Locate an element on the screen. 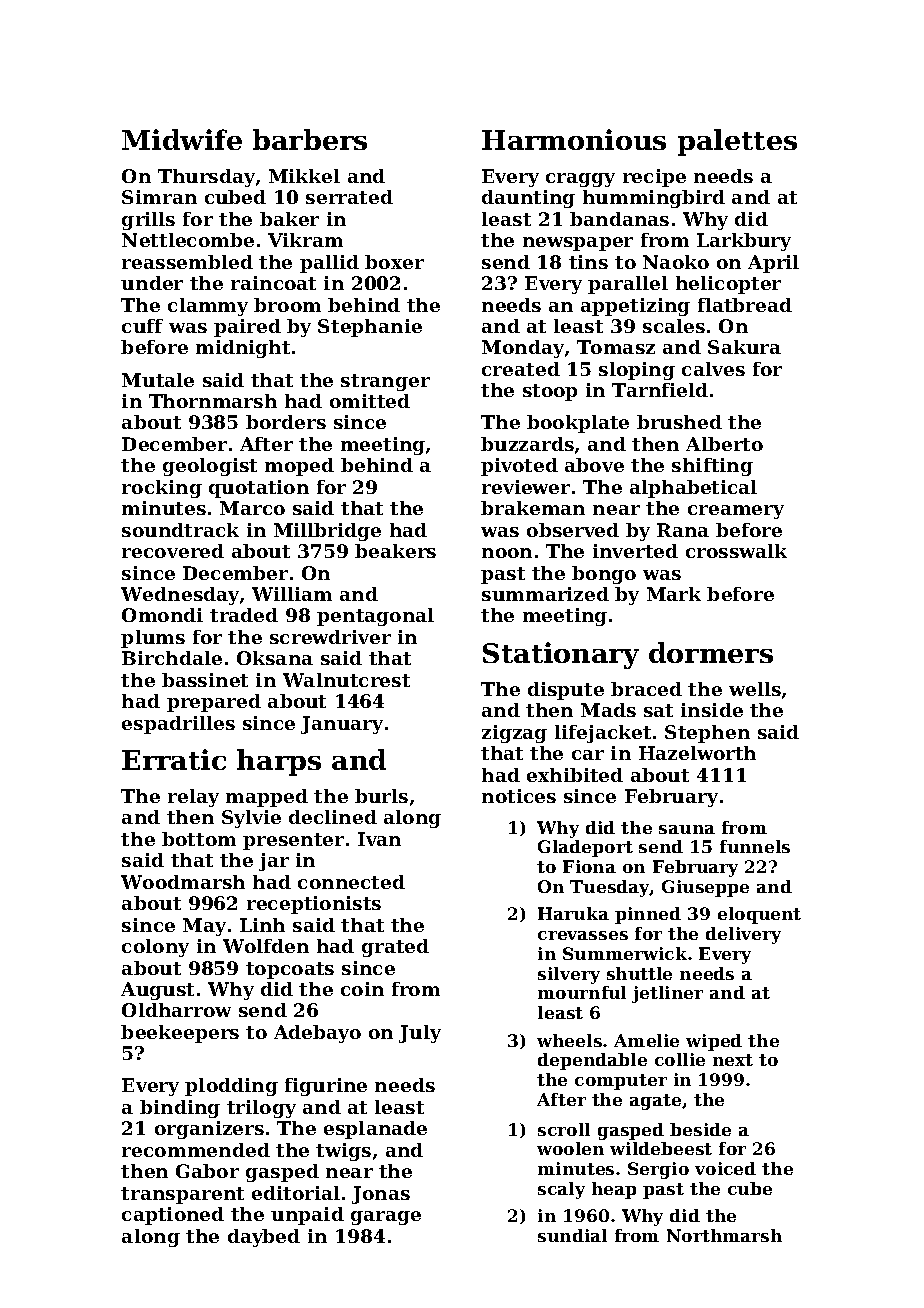  garage is located at coordinates (386, 1218).
